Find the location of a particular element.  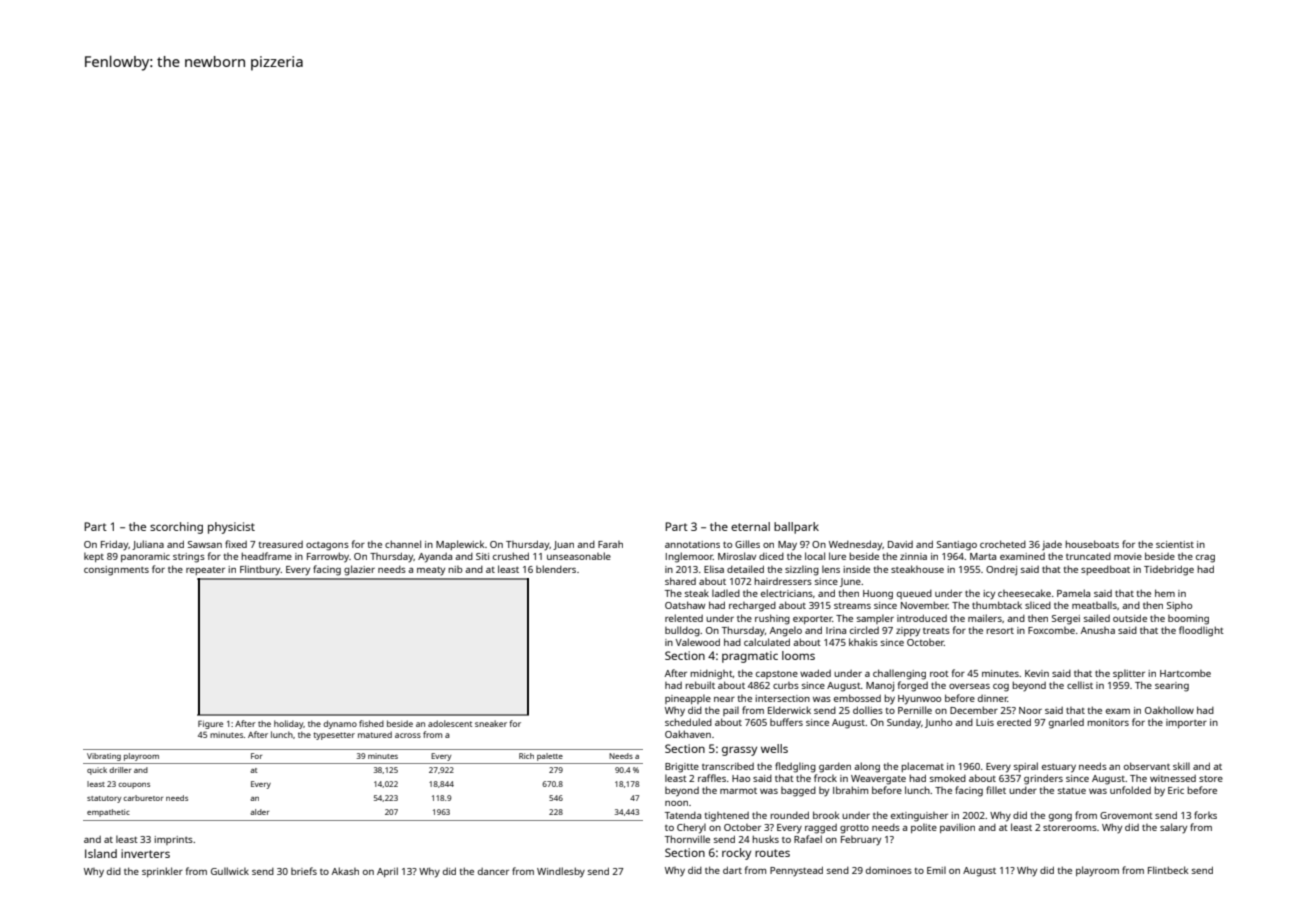

Figure is located at coordinates (210, 724).
